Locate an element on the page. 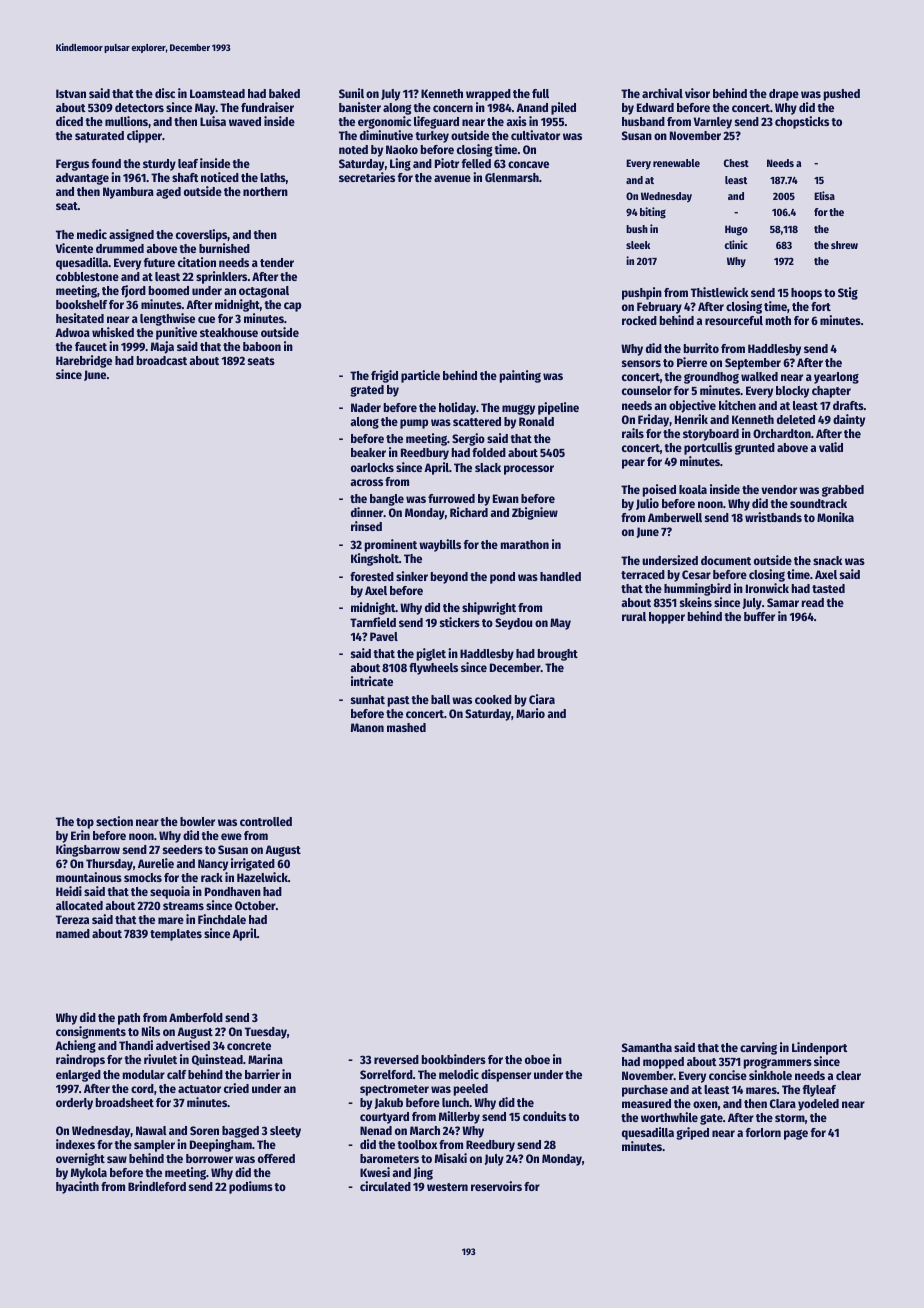 This document has width=924, height=1308. vendor is located at coordinates (779, 489).
